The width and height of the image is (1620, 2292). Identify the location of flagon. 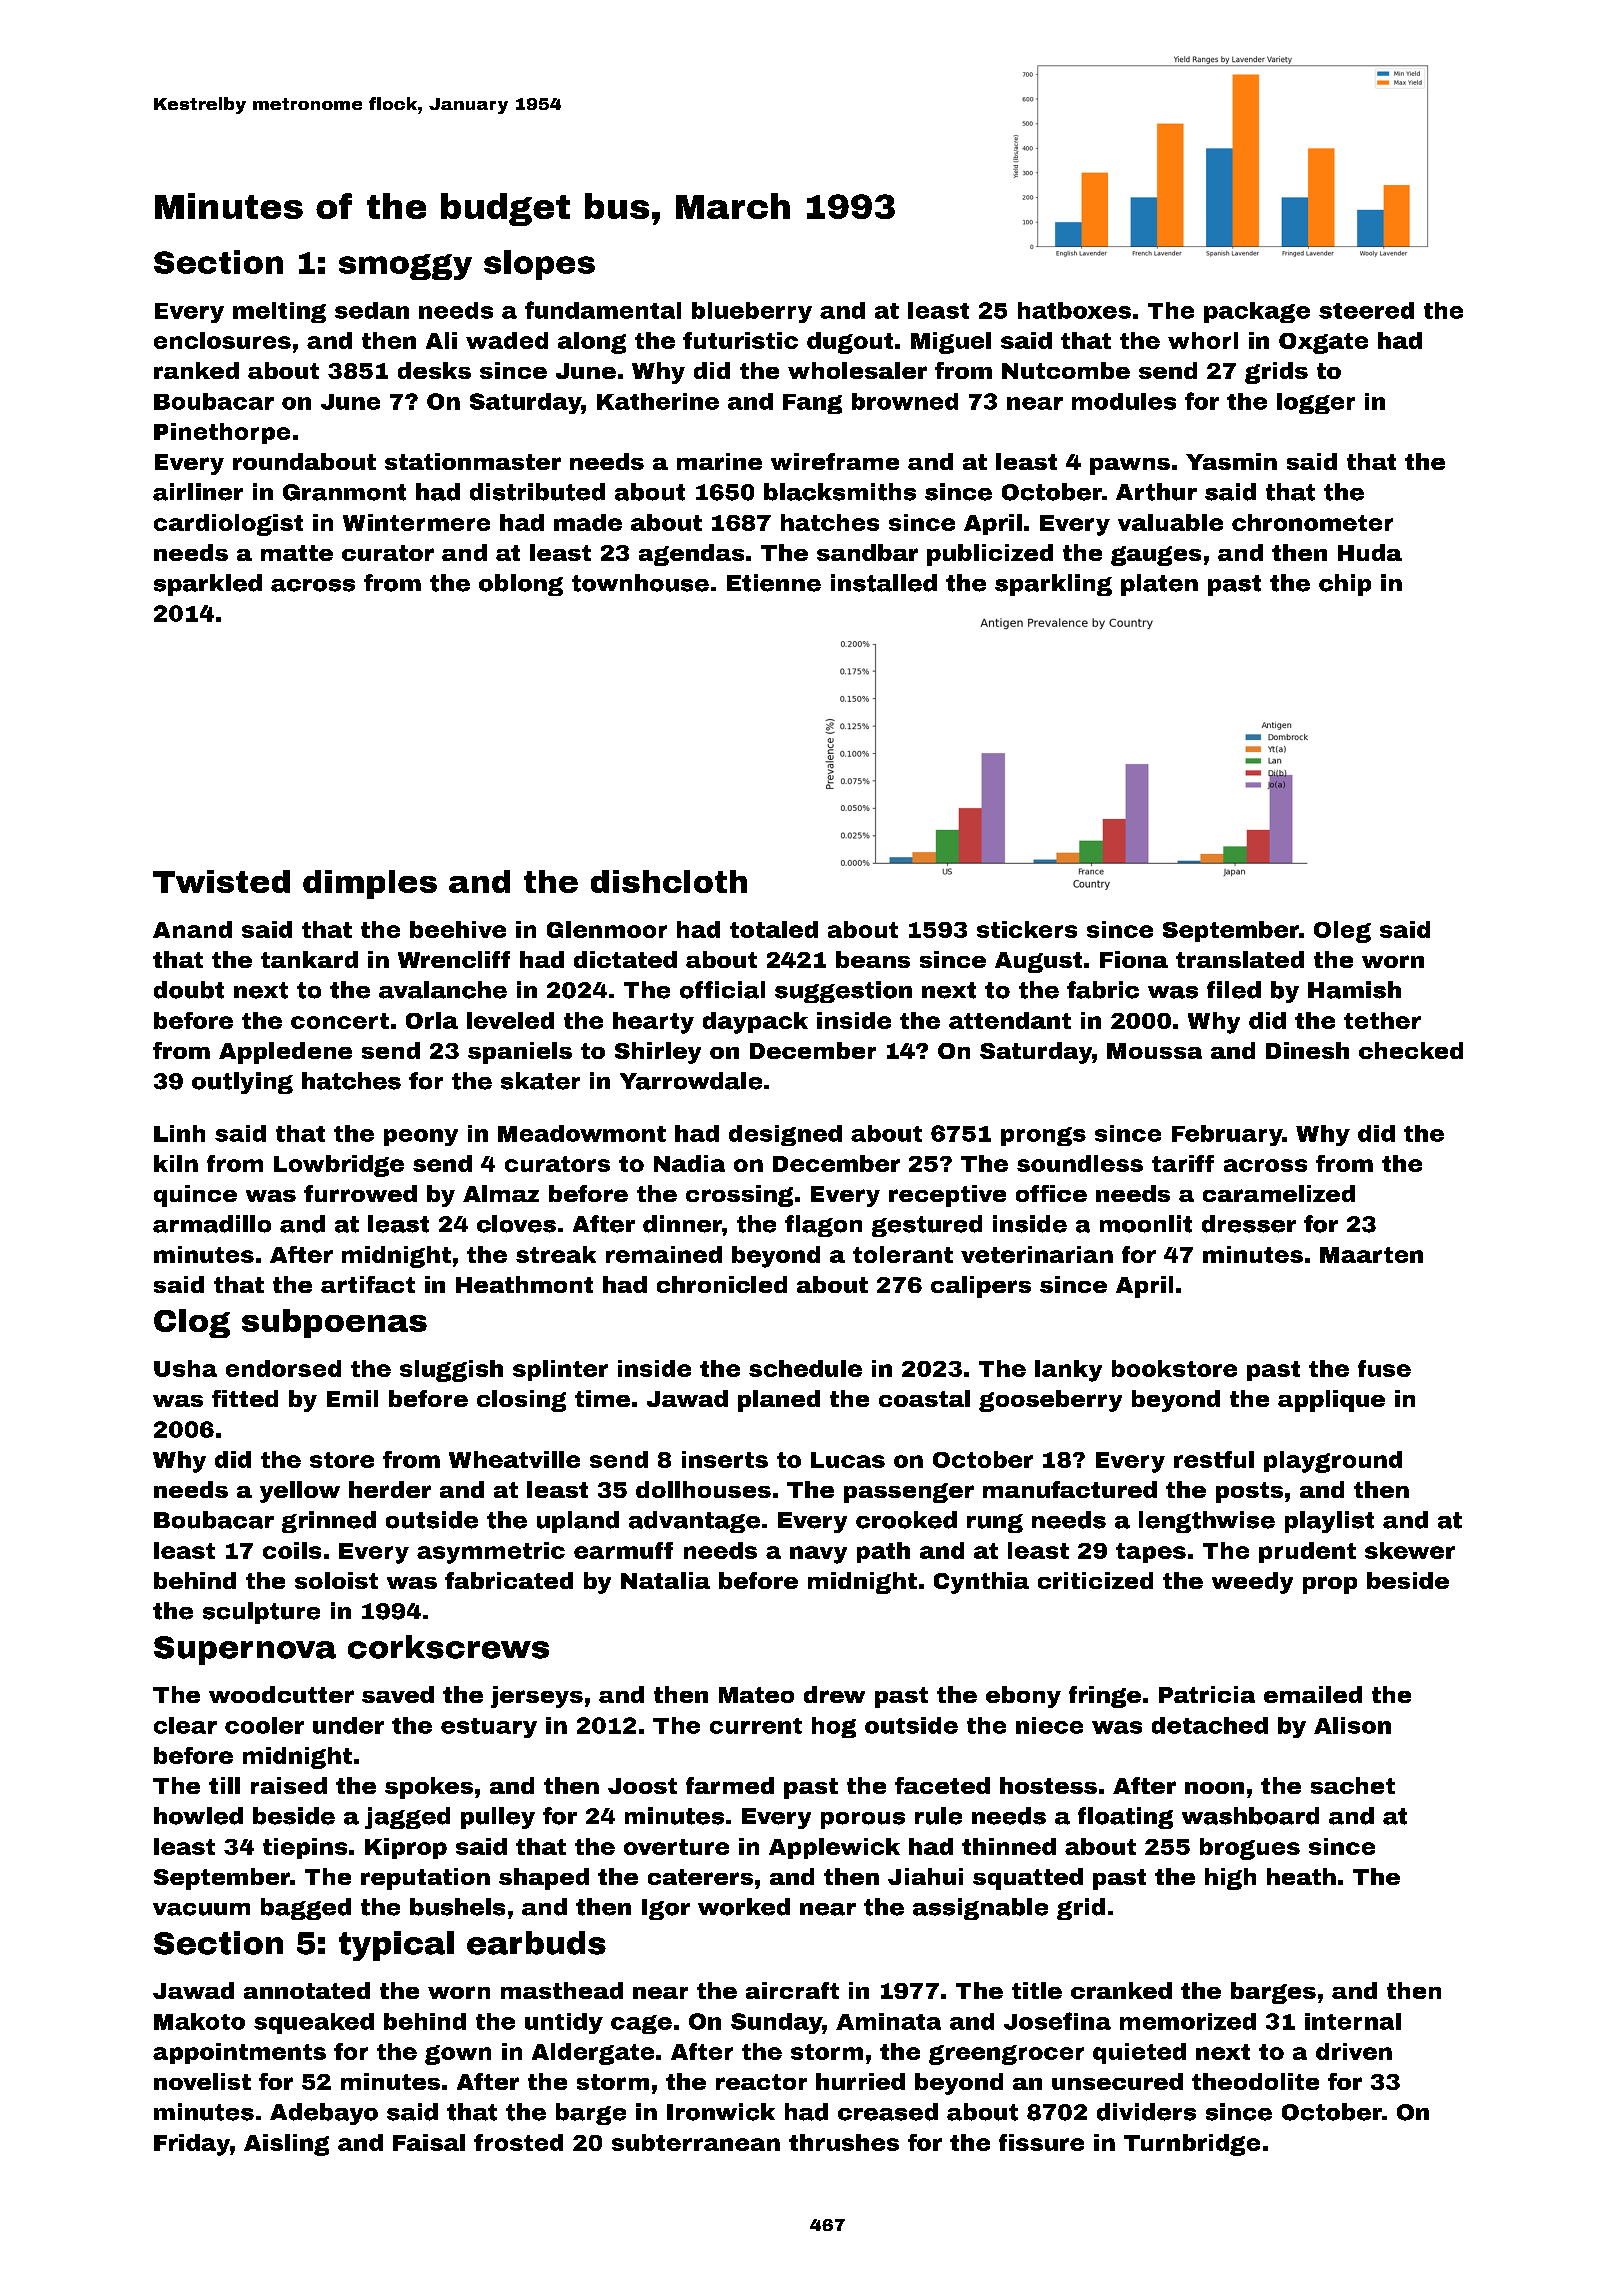
(823, 1226).
